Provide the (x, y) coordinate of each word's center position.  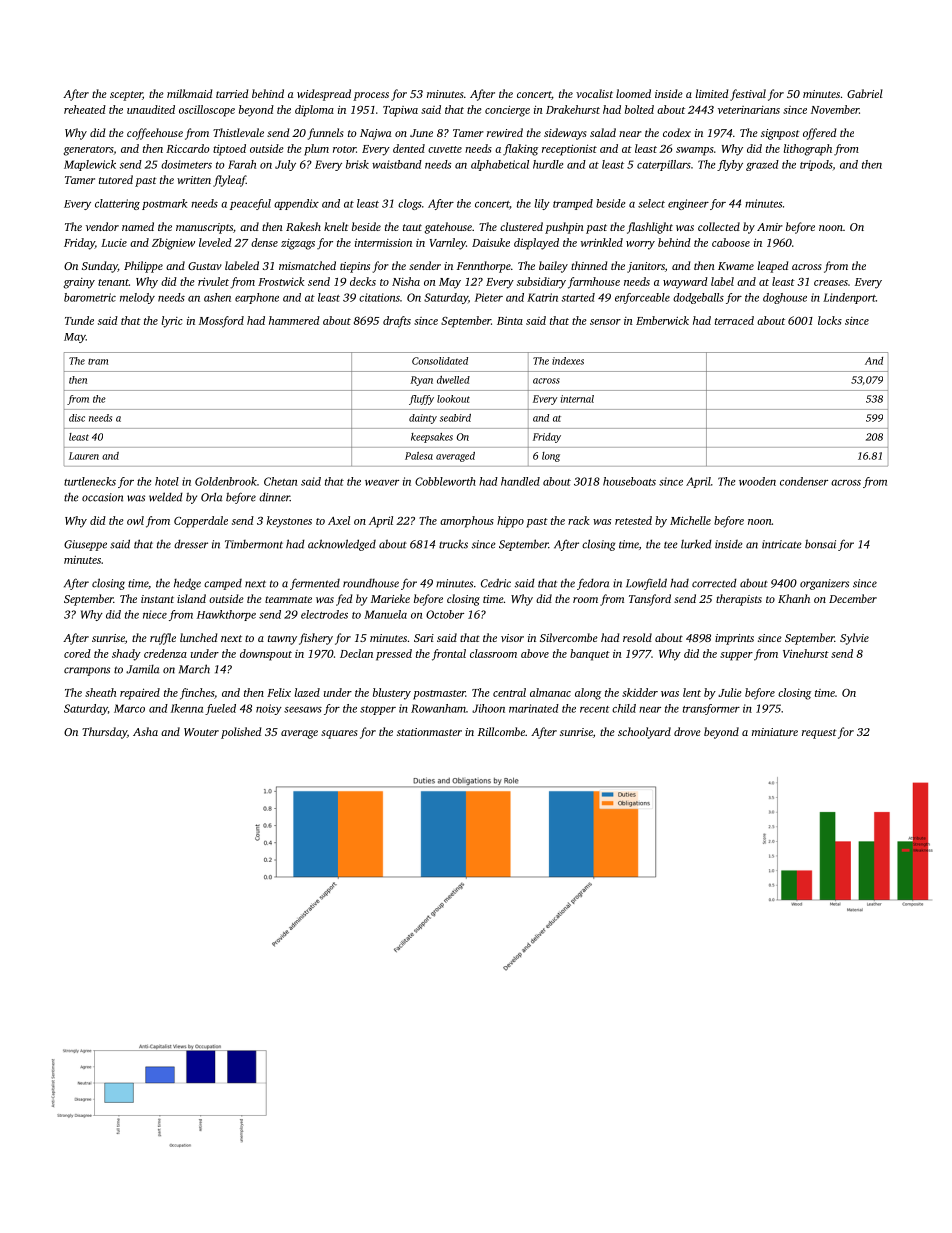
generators (88, 151)
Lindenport (849, 298)
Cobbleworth (445, 481)
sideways (565, 134)
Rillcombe (501, 731)
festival (748, 95)
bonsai (820, 544)
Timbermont (254, 544)
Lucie (114, 243)
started (578, 297)
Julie (730, 692)
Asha (145, 731)
